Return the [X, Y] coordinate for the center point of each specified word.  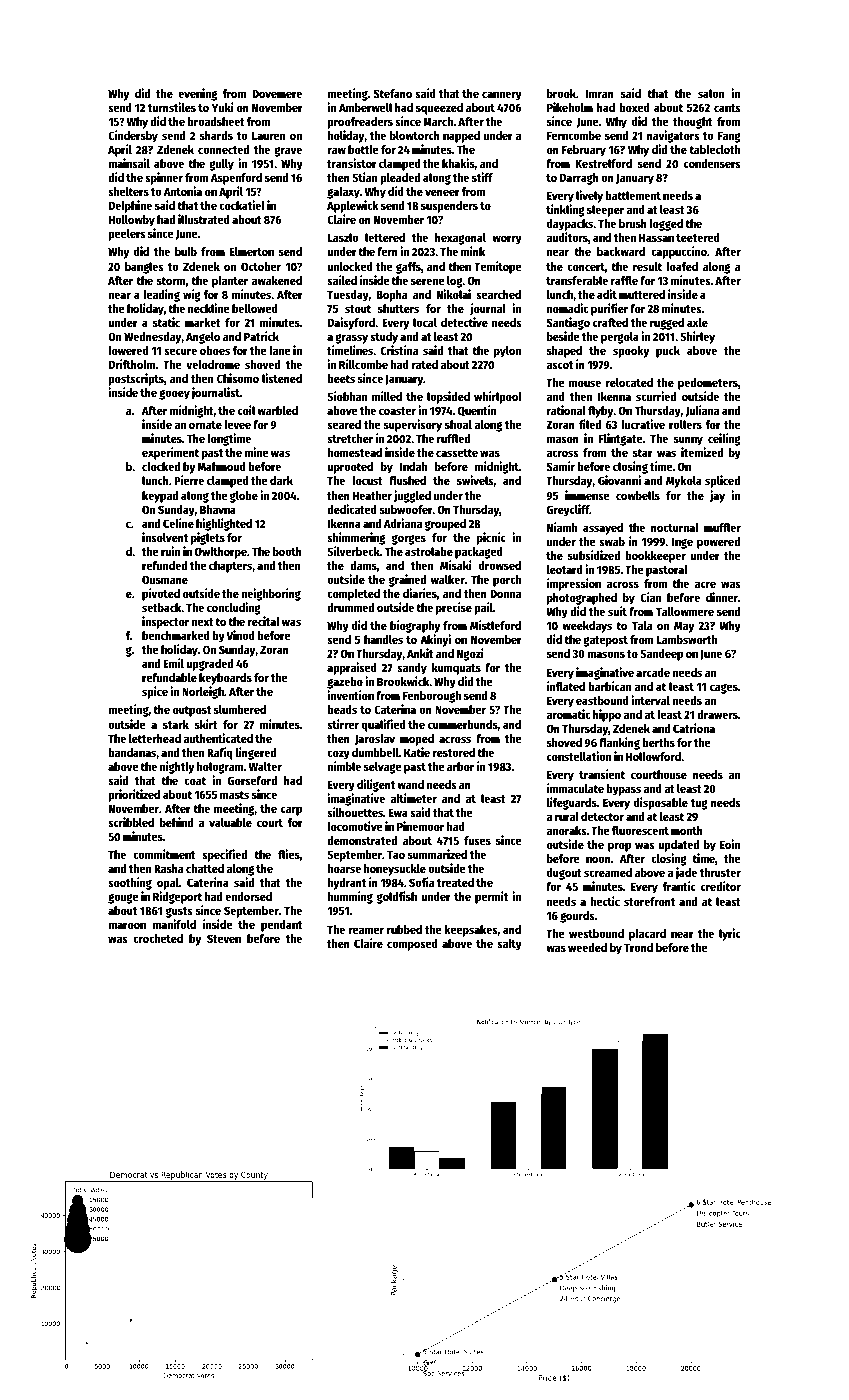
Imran [600, 94]
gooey [174, 395]
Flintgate [621, 439]
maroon [127, 925]
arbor [460, 766]
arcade [653, 672]
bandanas [132, 752]
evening [197, 94]
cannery [502, 96]
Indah [413, 466]
